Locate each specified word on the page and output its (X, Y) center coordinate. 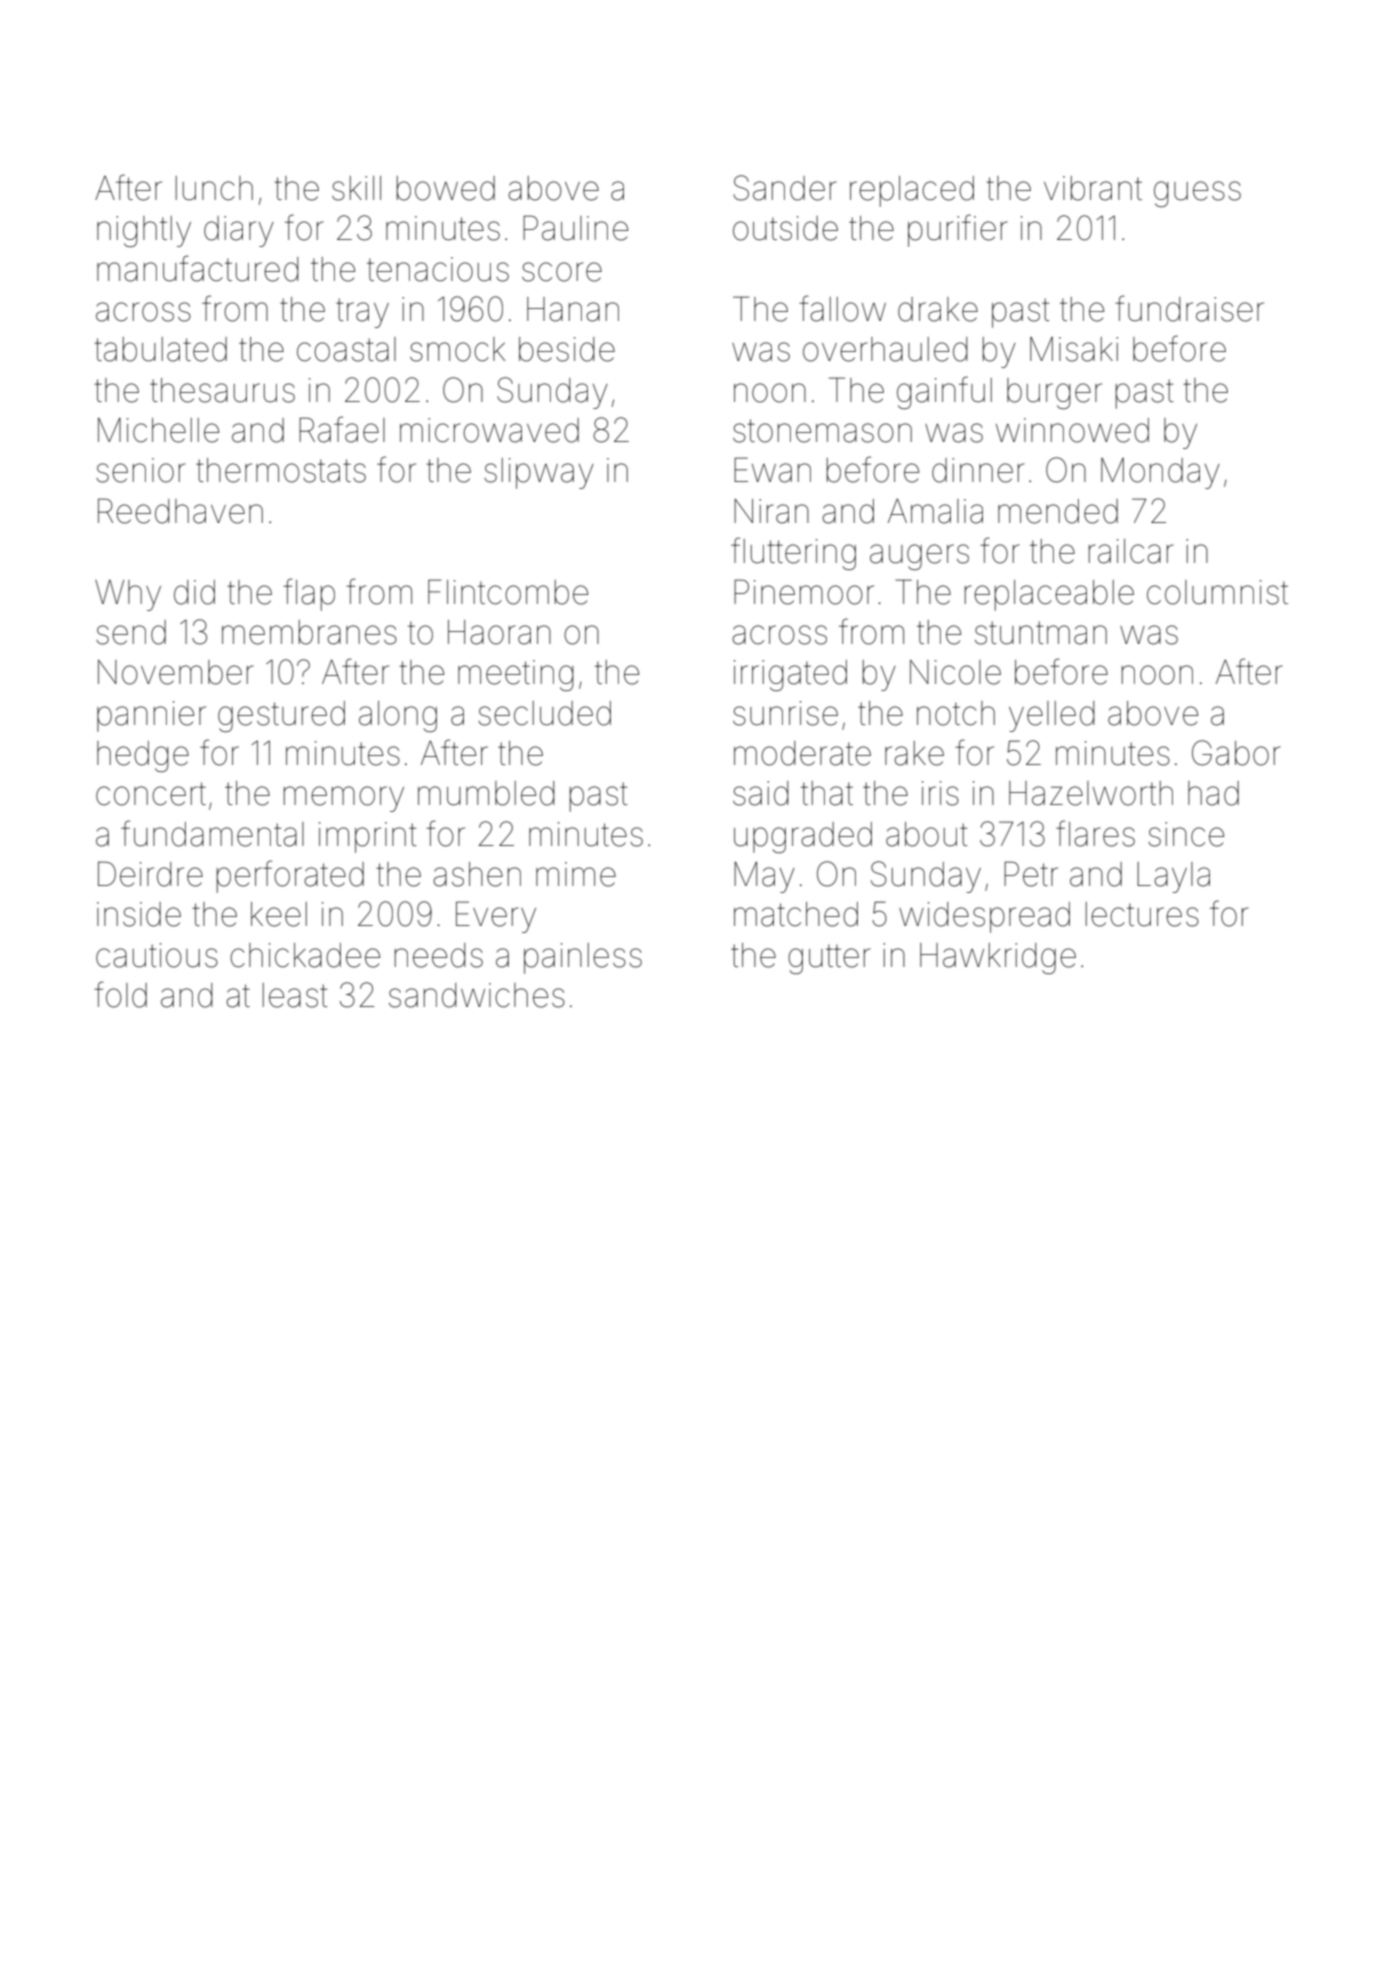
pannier (151, 716)
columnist (1217, 592)
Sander (785, 188)
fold (120, 994)
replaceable (1049, 595)
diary (239, 231)
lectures (1142, 914)
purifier (958, 230)
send (131, 632)
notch (956, 713)
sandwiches (477, 995)
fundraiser (1189, 308)
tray (362, 313)
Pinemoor (804, 592)
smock (457, 349)
